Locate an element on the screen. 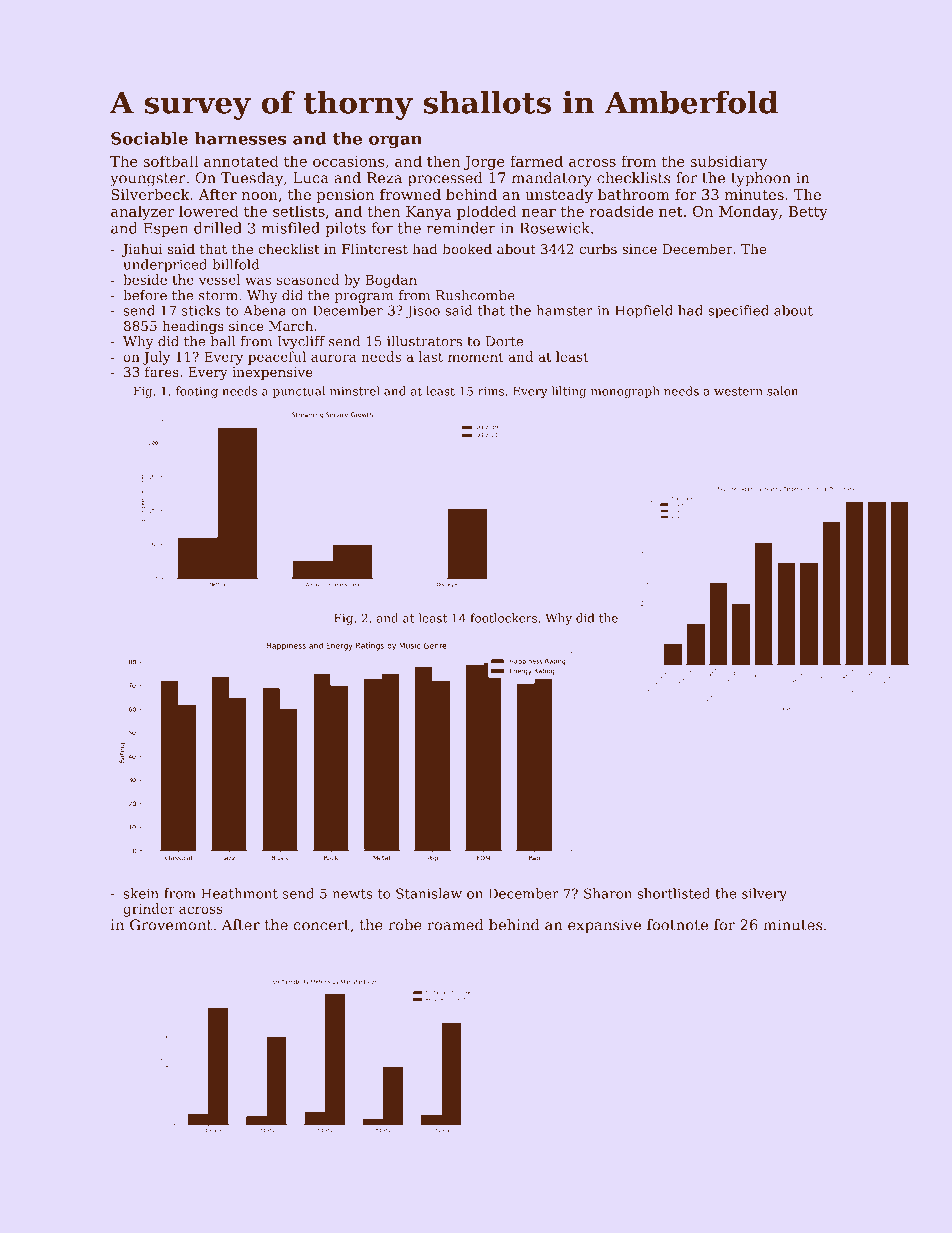 This screenshot has height=1233, width=952. processed is located at coordinates (445, 179).
